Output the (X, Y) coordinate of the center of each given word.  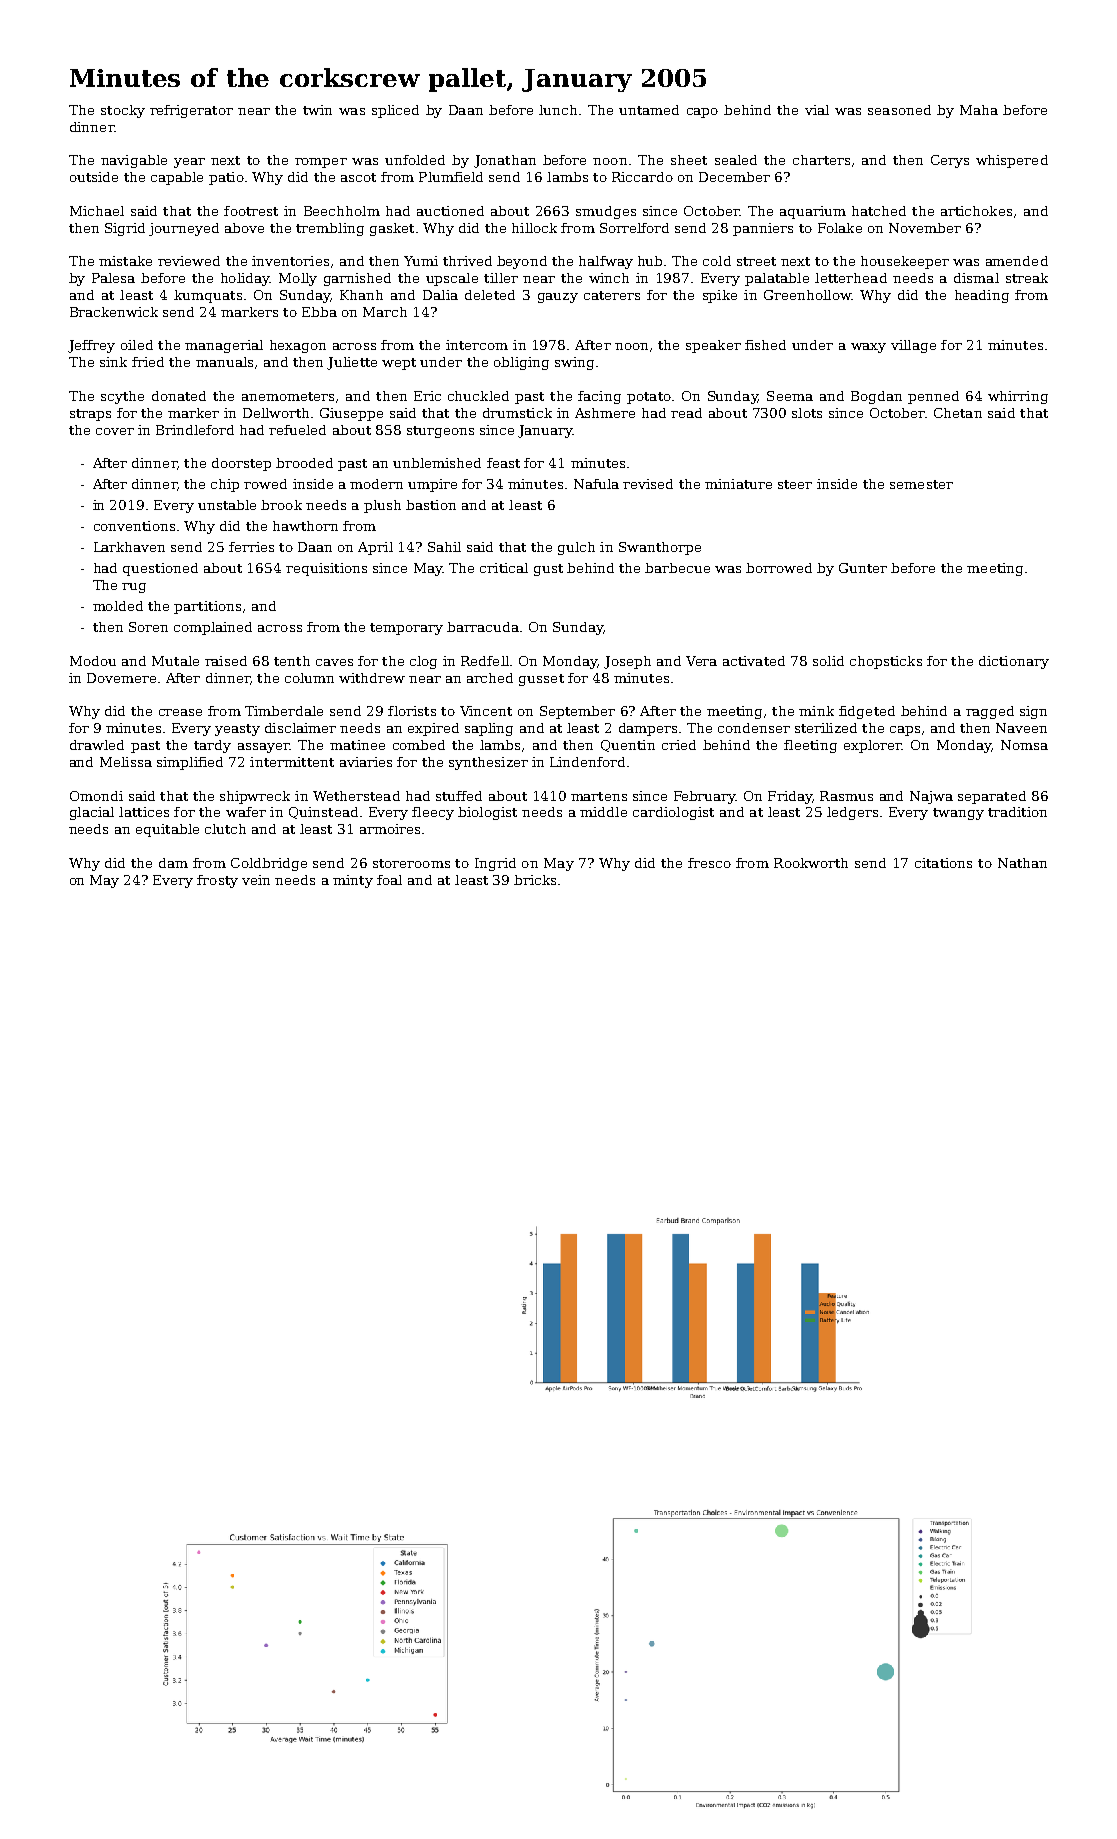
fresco (709, 863)
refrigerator (191, 111)
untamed (649, 110)
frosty (217, 881)
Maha (979, 110)
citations (943, 863)
